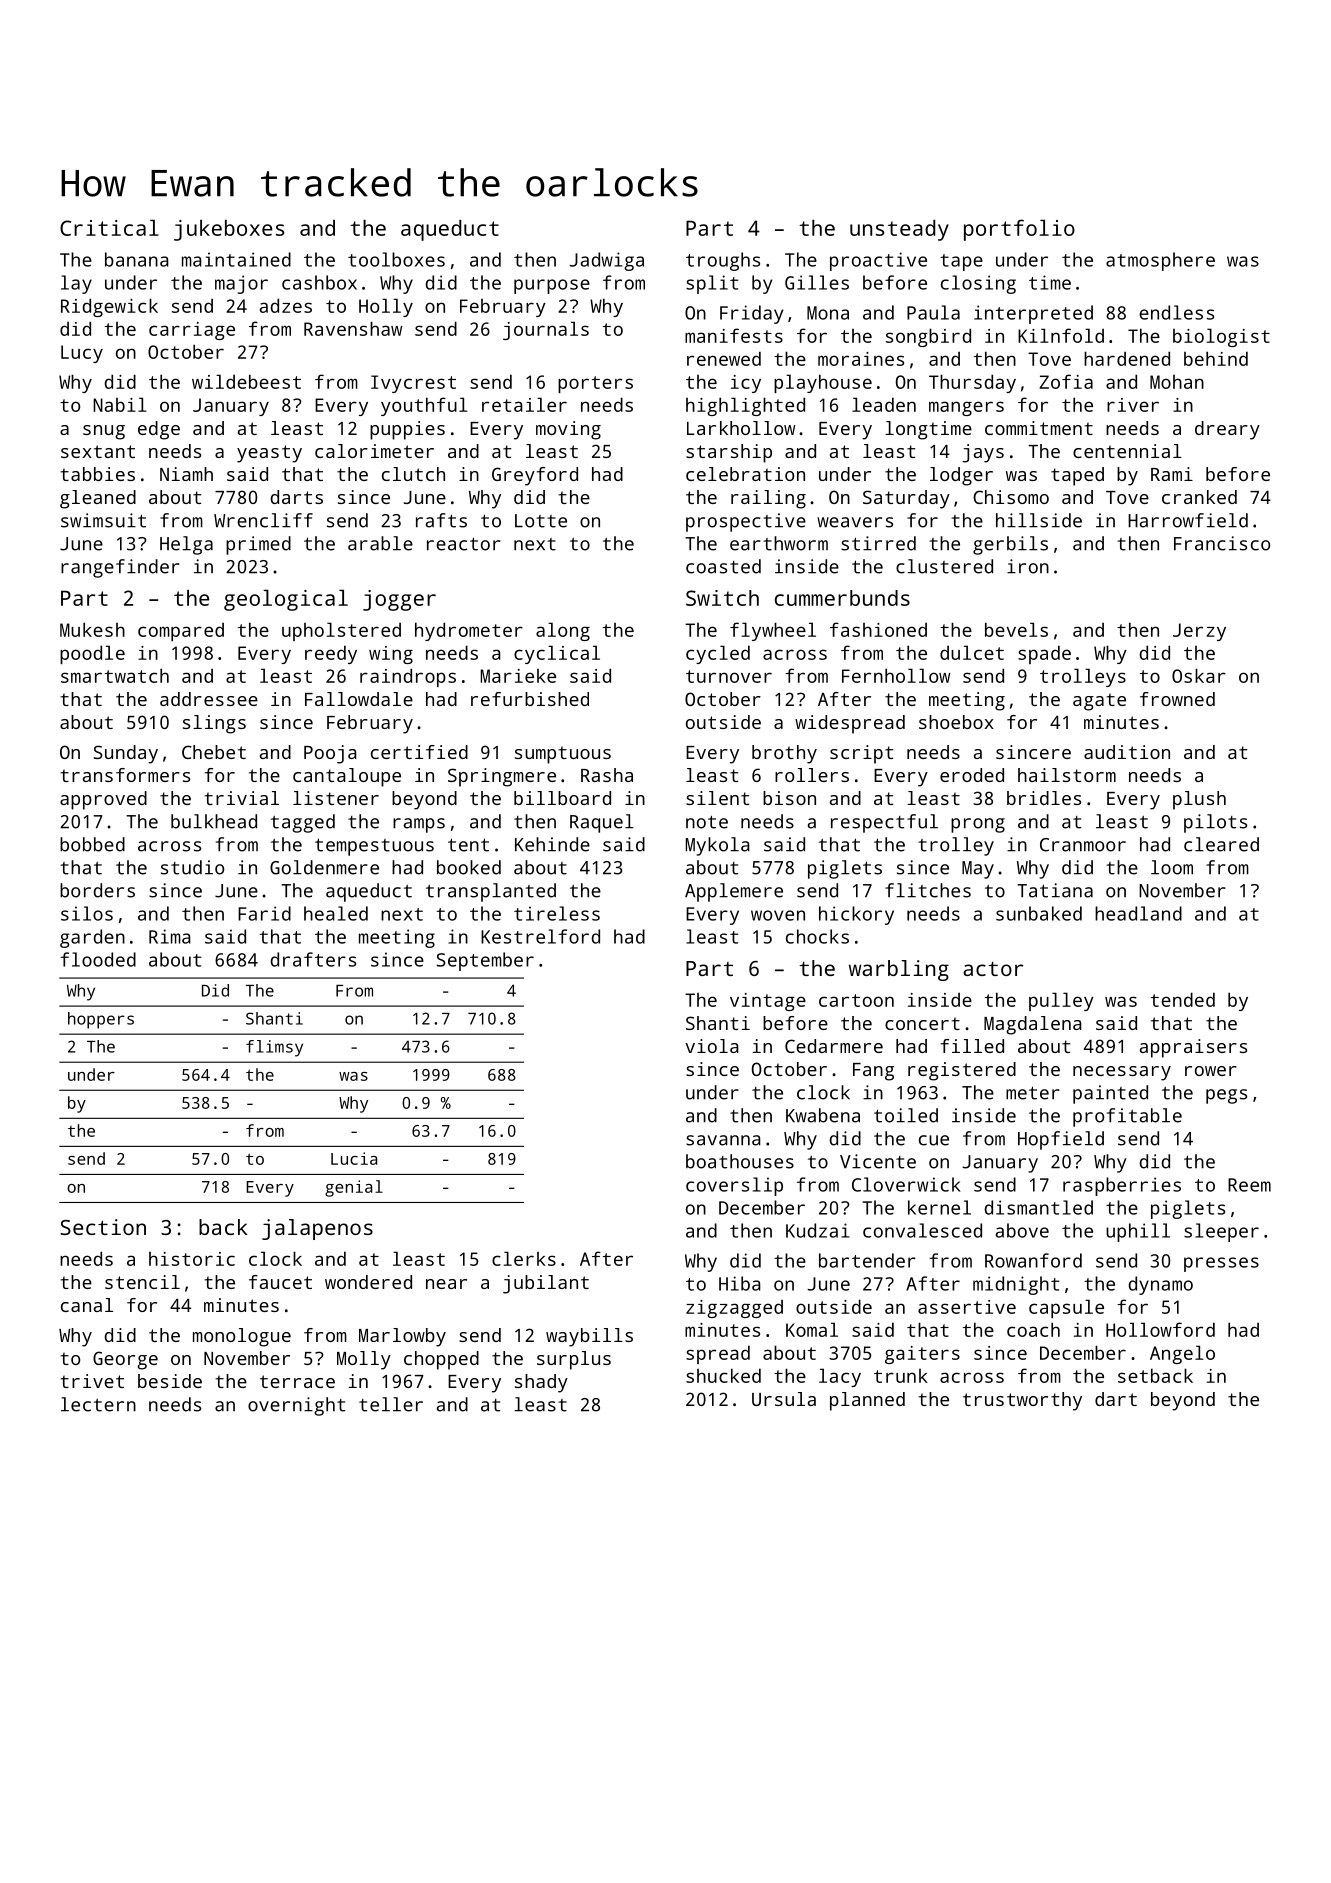 This screenshot has height=1883, width=1331. What do you see at coordinates (1066, 381) in the screenshot?
I see `Zofia` at bounding box center [1066, 381].
